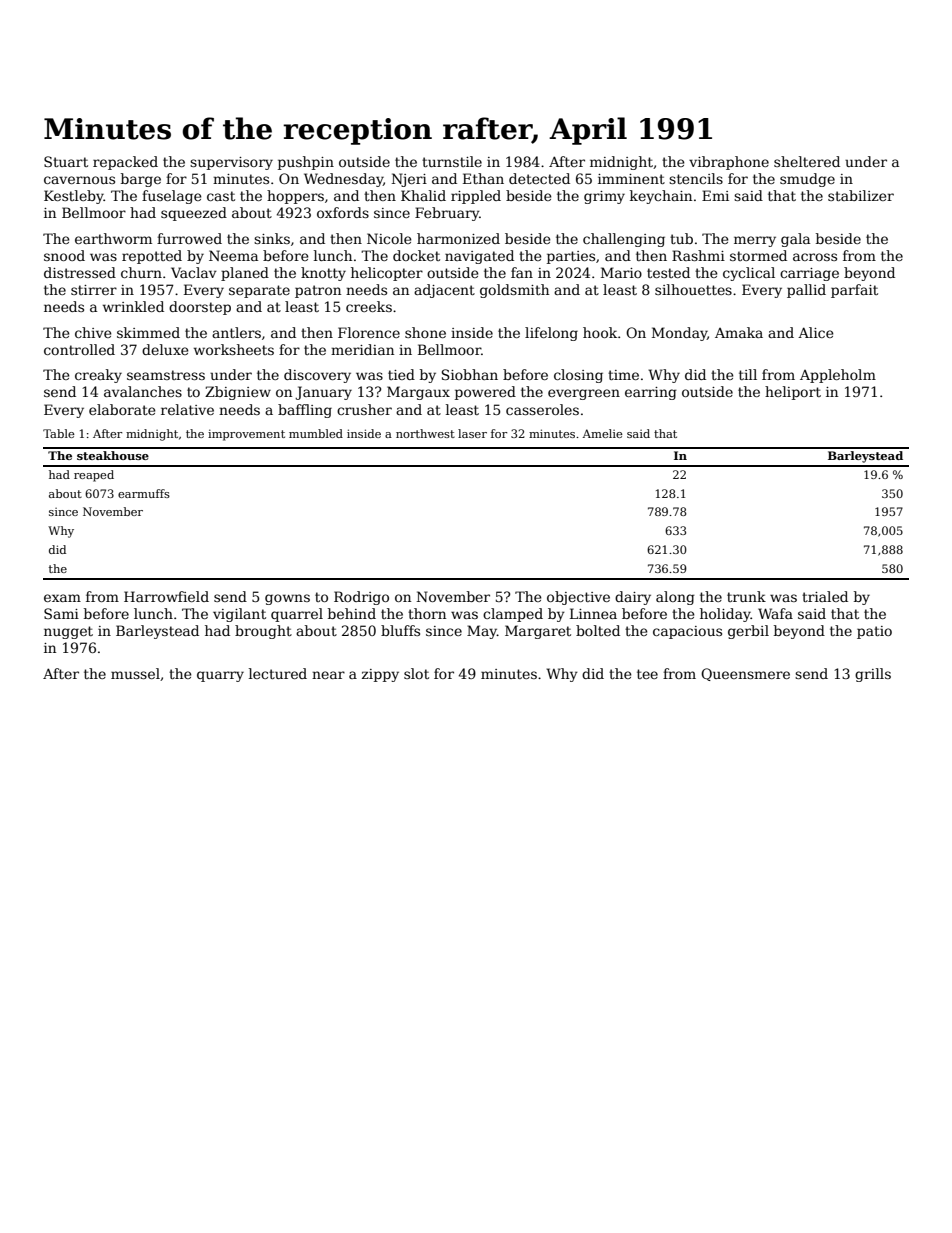 The height and width of the page is (1233, 952). What do you see at coordinates (68, 632) in the page?
I see `nugget` at bounding box center [68, 632].
